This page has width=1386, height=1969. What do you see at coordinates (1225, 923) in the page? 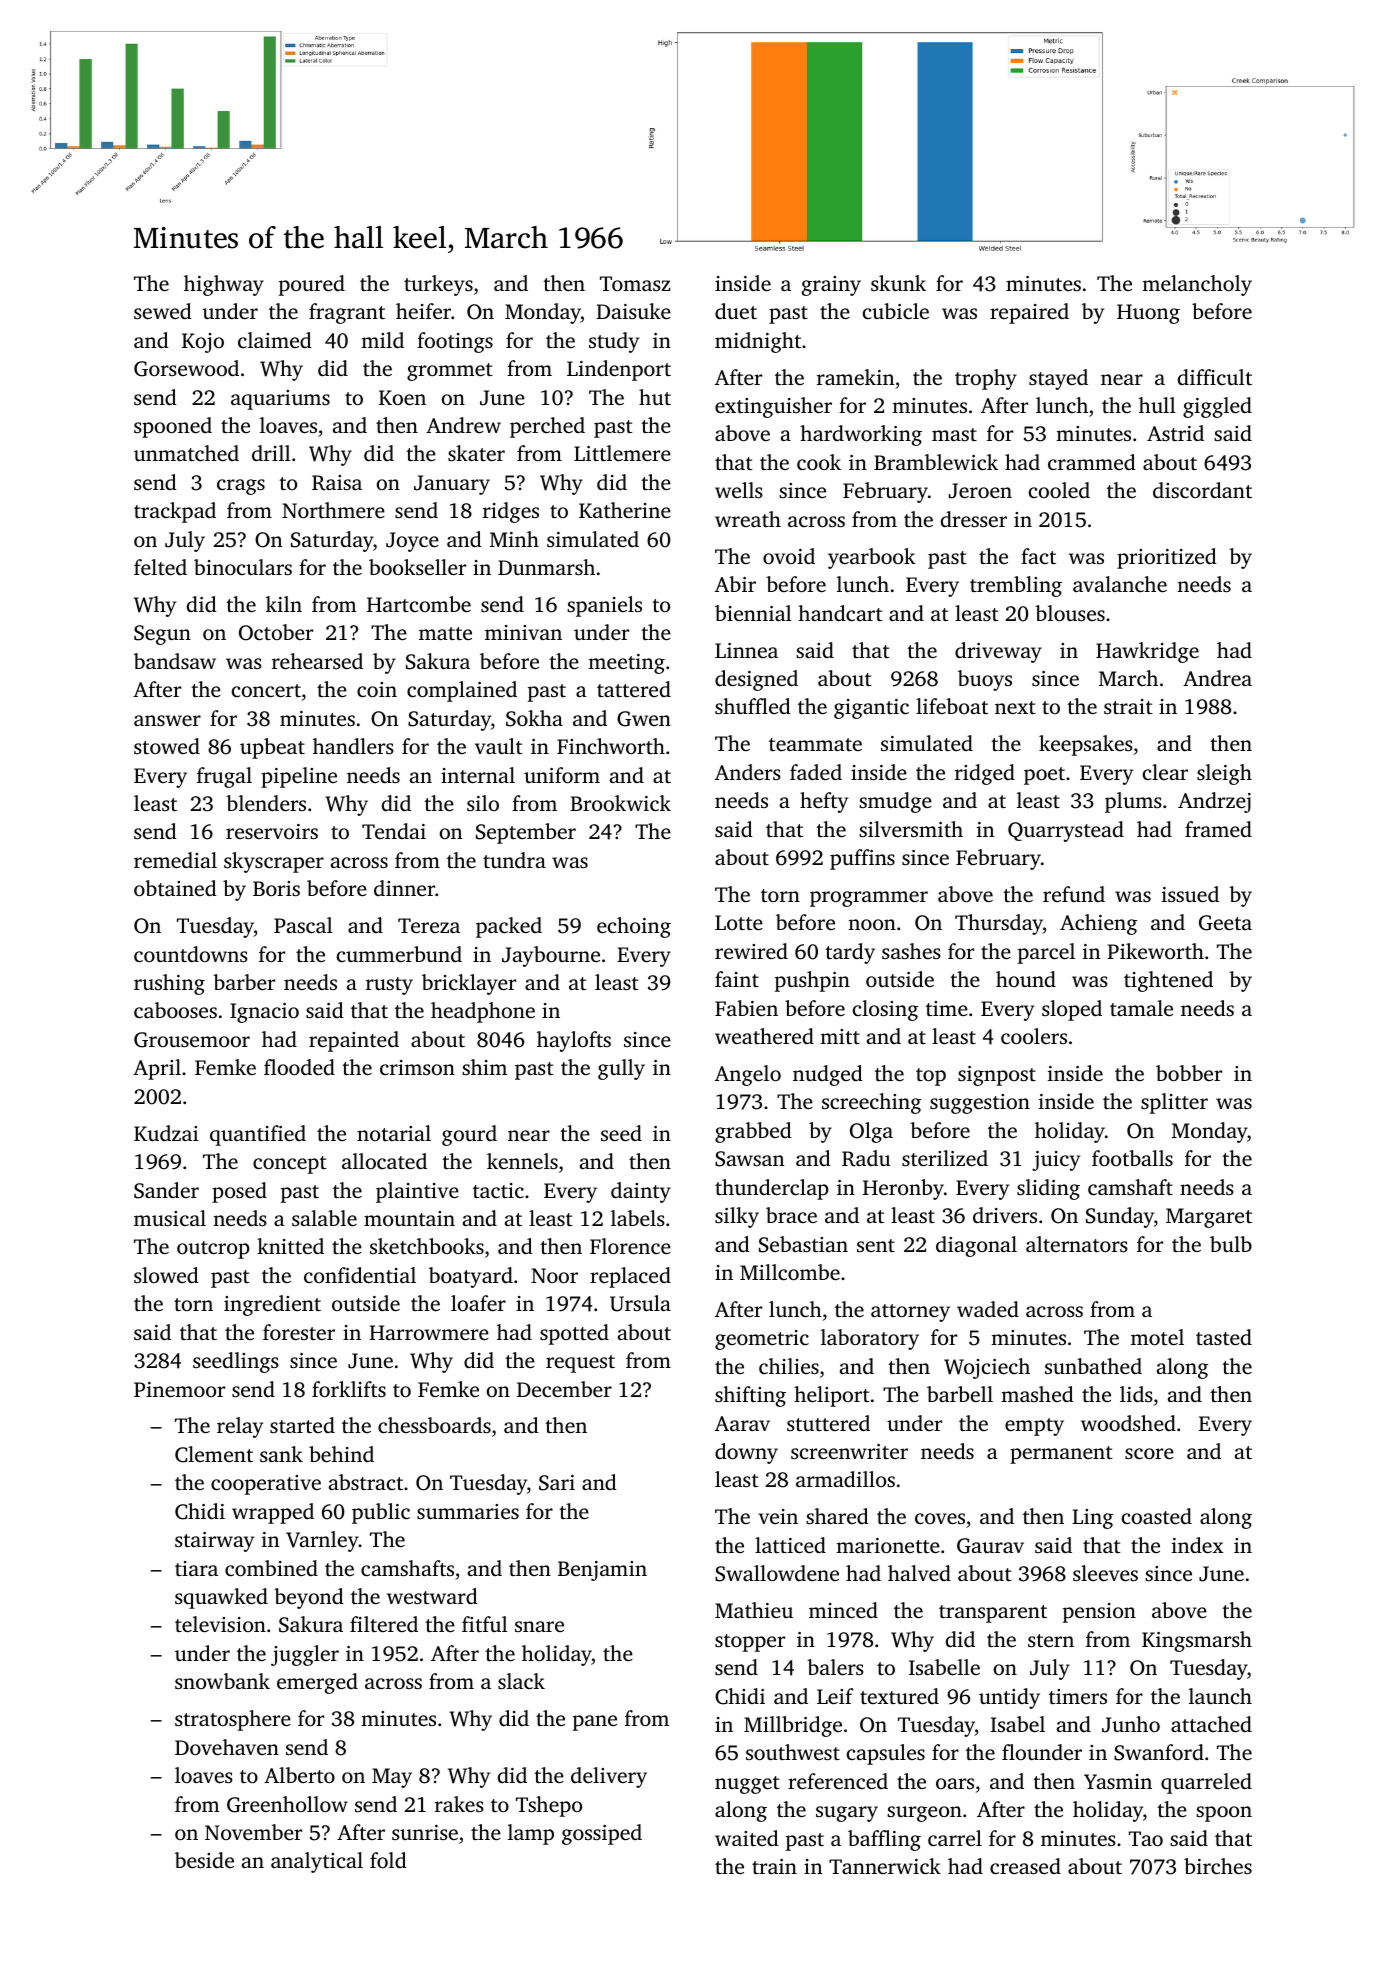
I see `Geeta` at bounding box center [1225, 923].
